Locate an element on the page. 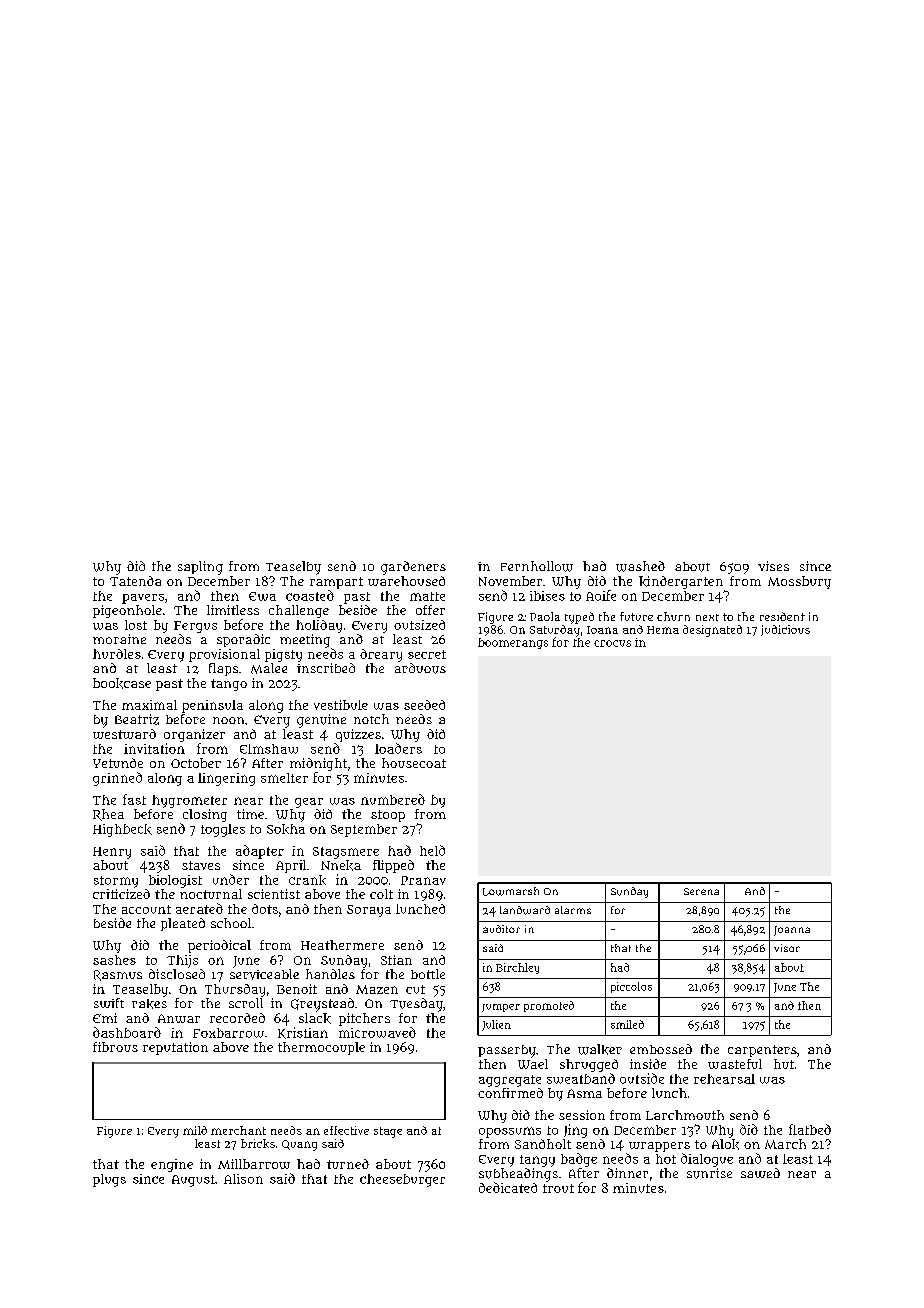  matte is located at coordinates (427, 596).
